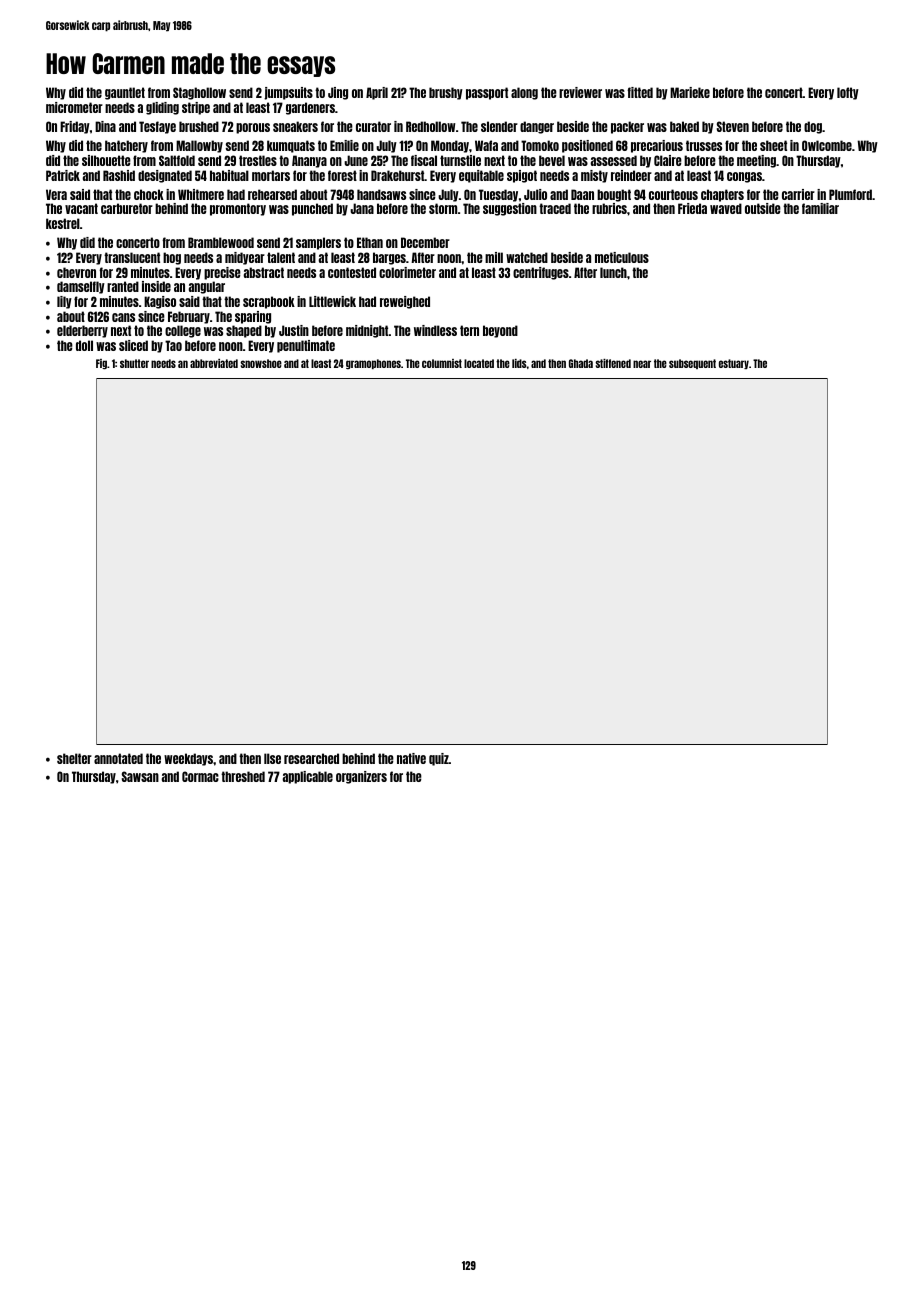 The image size is (924, 1308). I want to click on shelter, so click(74, 758).
